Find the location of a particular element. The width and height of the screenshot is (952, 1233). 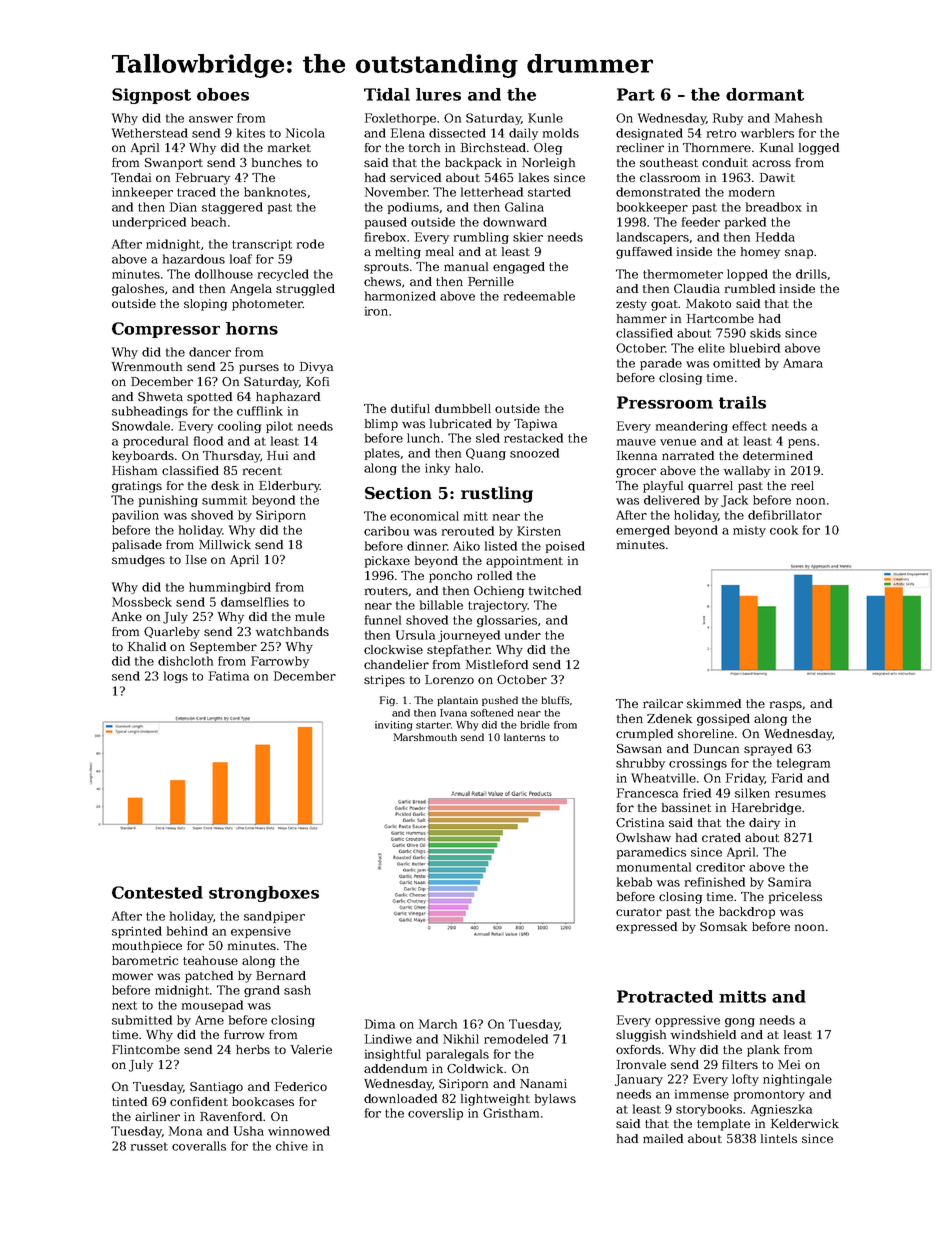

confident is located at coordinates (199, 1101).
